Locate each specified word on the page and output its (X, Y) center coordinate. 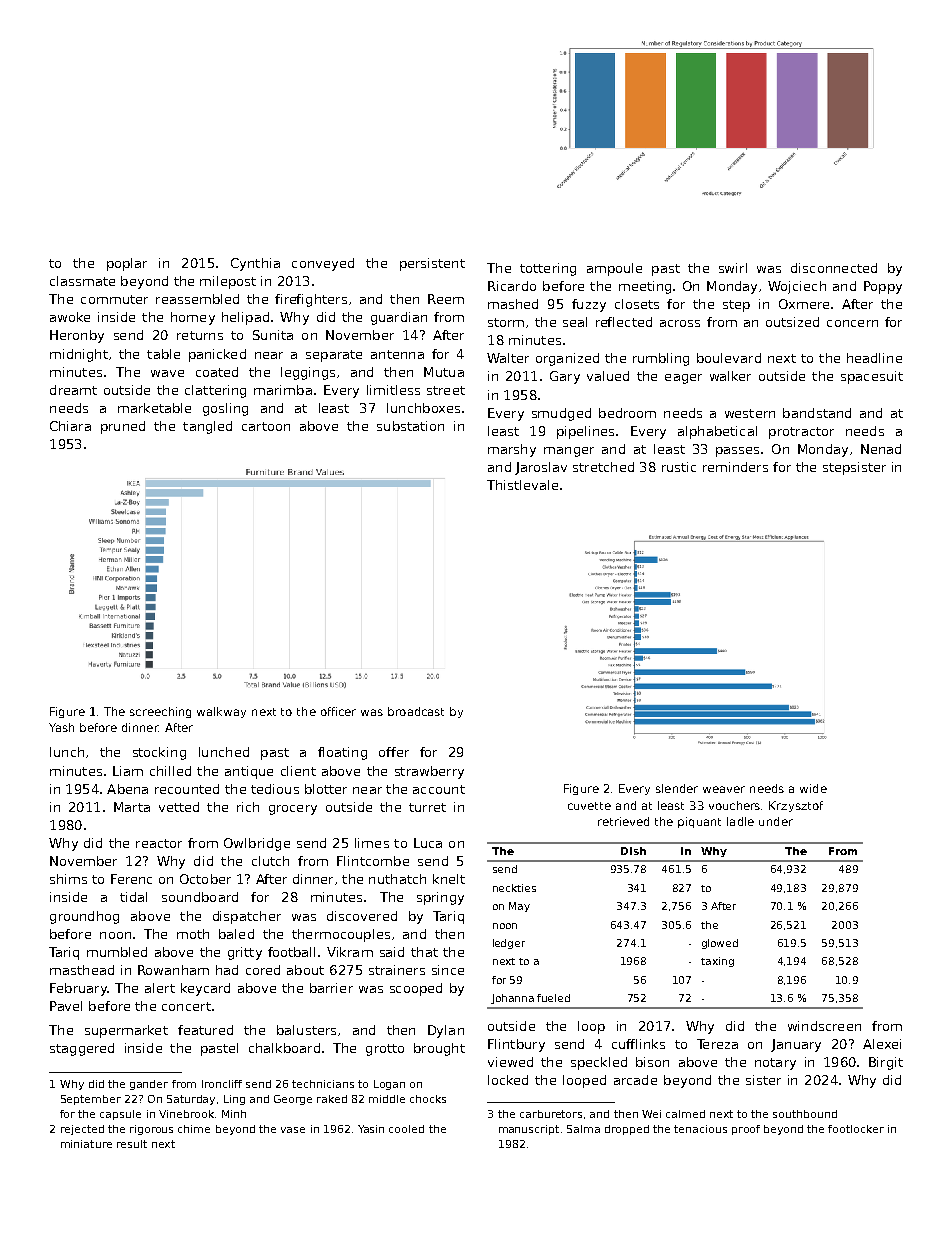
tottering (548, 269)
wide (813, 788)
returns (200, 335)
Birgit (886, 1063)
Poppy (883, 287)
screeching (160, 712)
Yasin (371, 1129)
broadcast (416, 711)
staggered (82, 1049)
